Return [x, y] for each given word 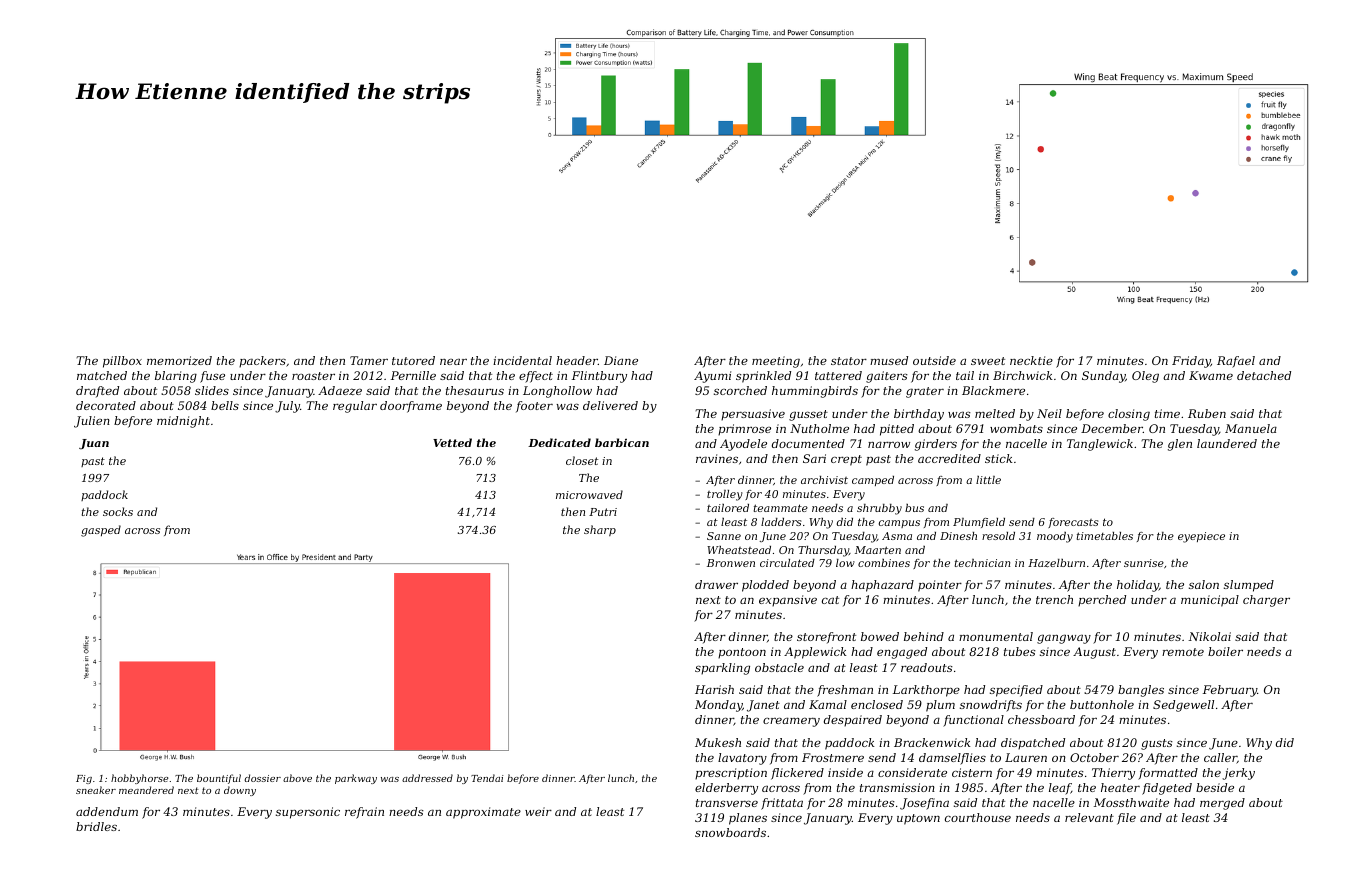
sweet [988, 361]
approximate [483, 813]
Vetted [452, 442]
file [1126, 819]
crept [846, 460]
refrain [364, 813]
